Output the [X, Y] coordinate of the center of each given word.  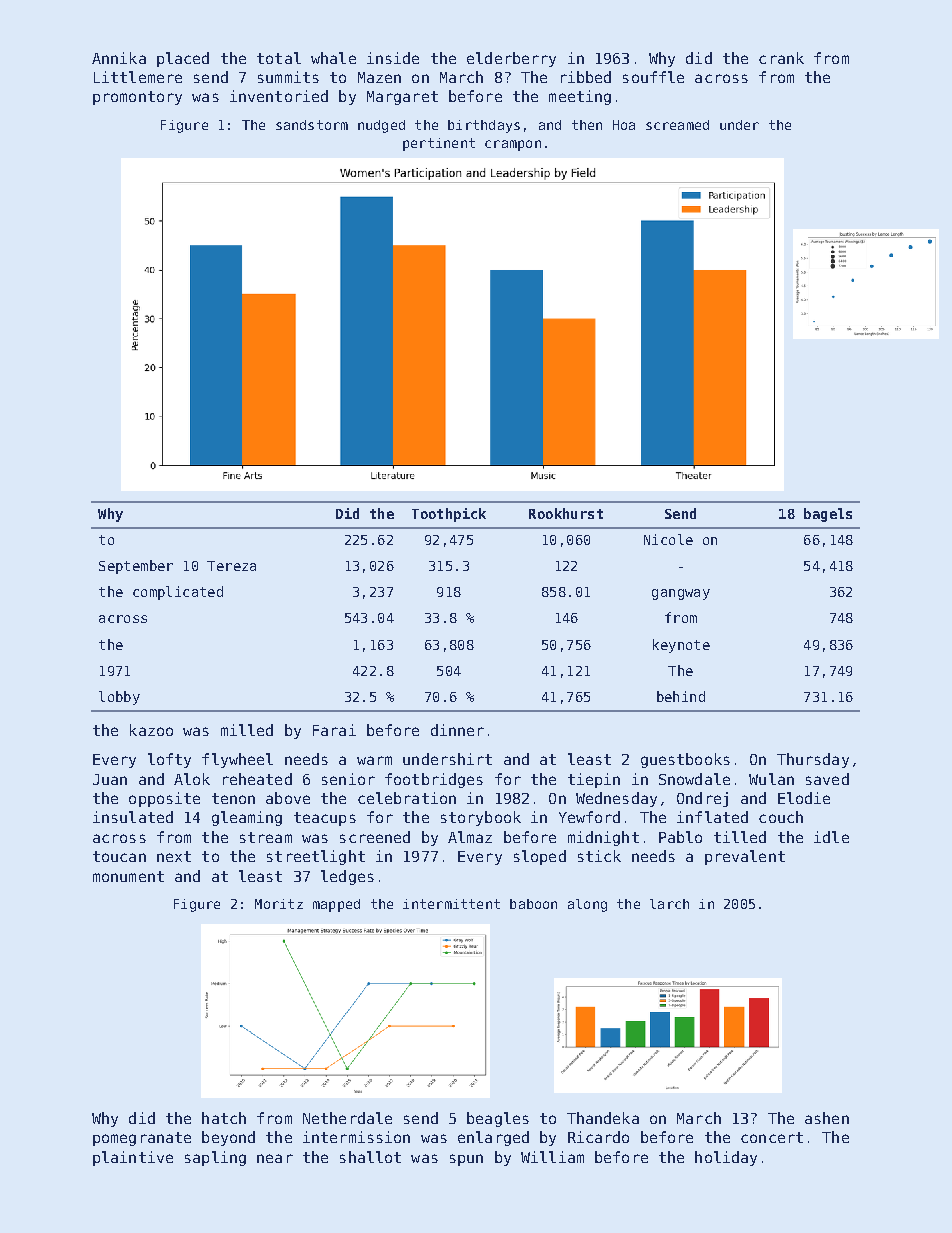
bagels [828, 515]
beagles [498, 1119]
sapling [215, 1158]
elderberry [511, 59]
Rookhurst [566, 513]
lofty [169, 760]
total [279, 58]
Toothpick [449, 515]
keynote [681, 646]
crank [781, 58]
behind [681, 696]
